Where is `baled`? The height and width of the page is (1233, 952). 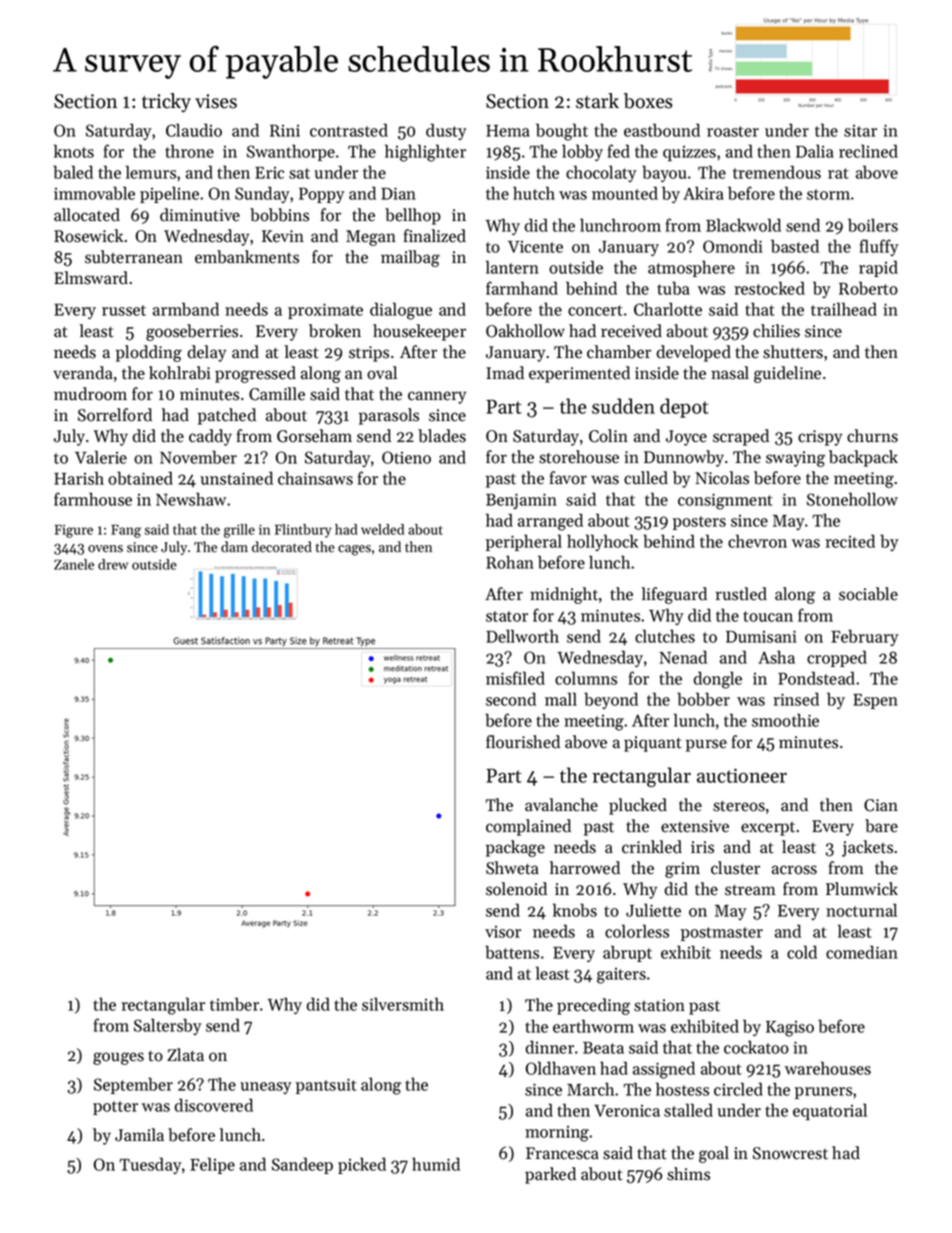
baled is located at coordinates (73, 172).
